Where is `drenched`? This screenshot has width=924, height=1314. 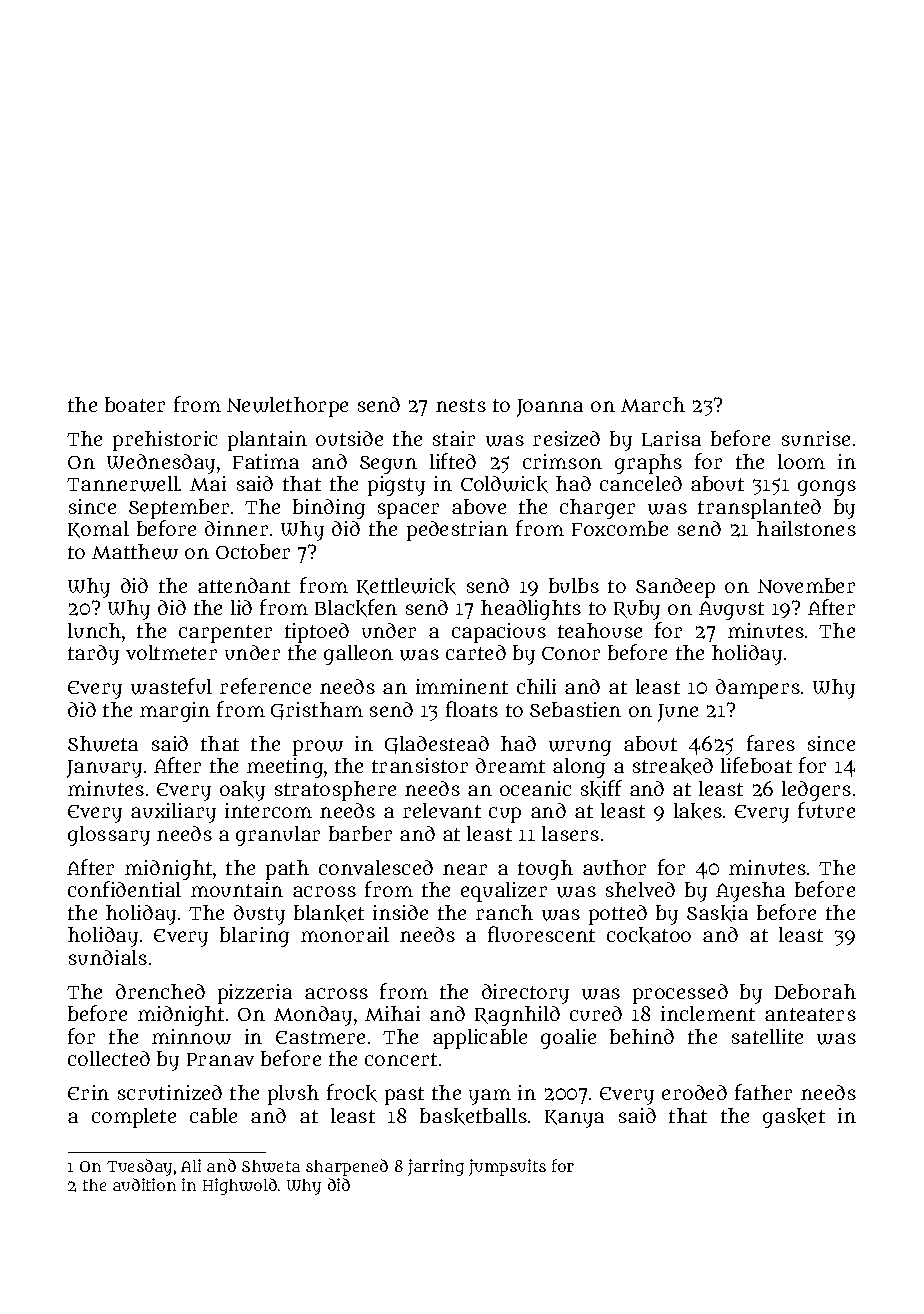 drenched is located at coordinates (160, 991).
